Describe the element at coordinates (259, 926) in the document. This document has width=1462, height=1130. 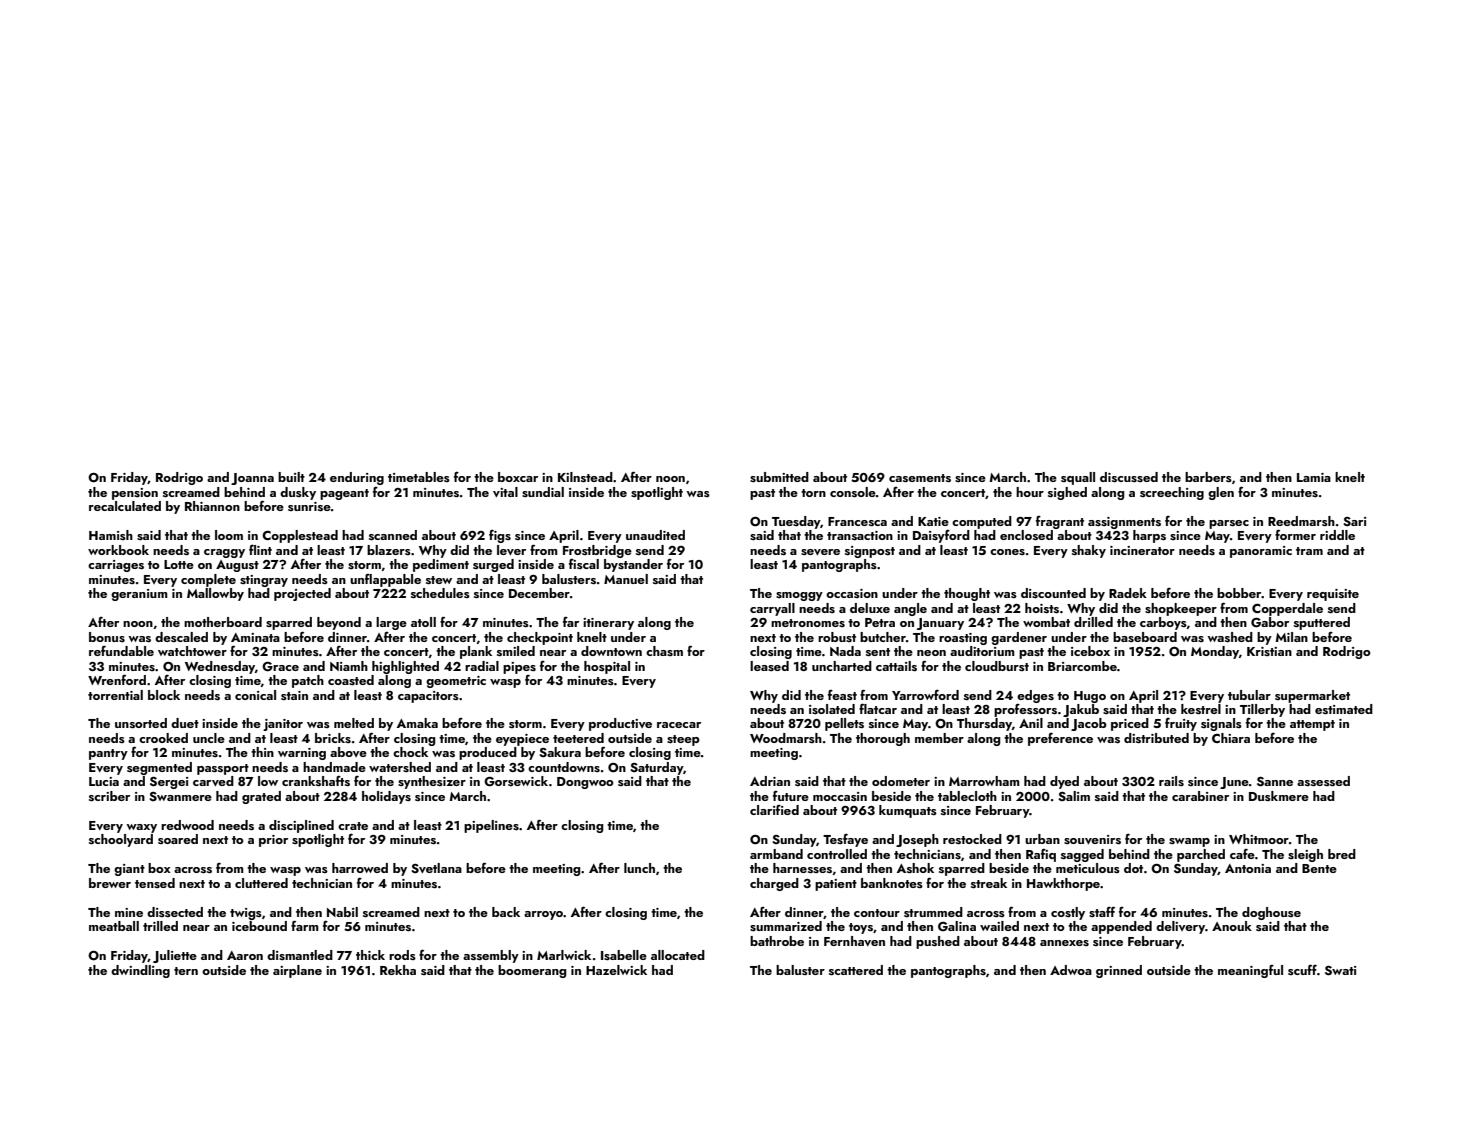
I see `icebound` at that location.
